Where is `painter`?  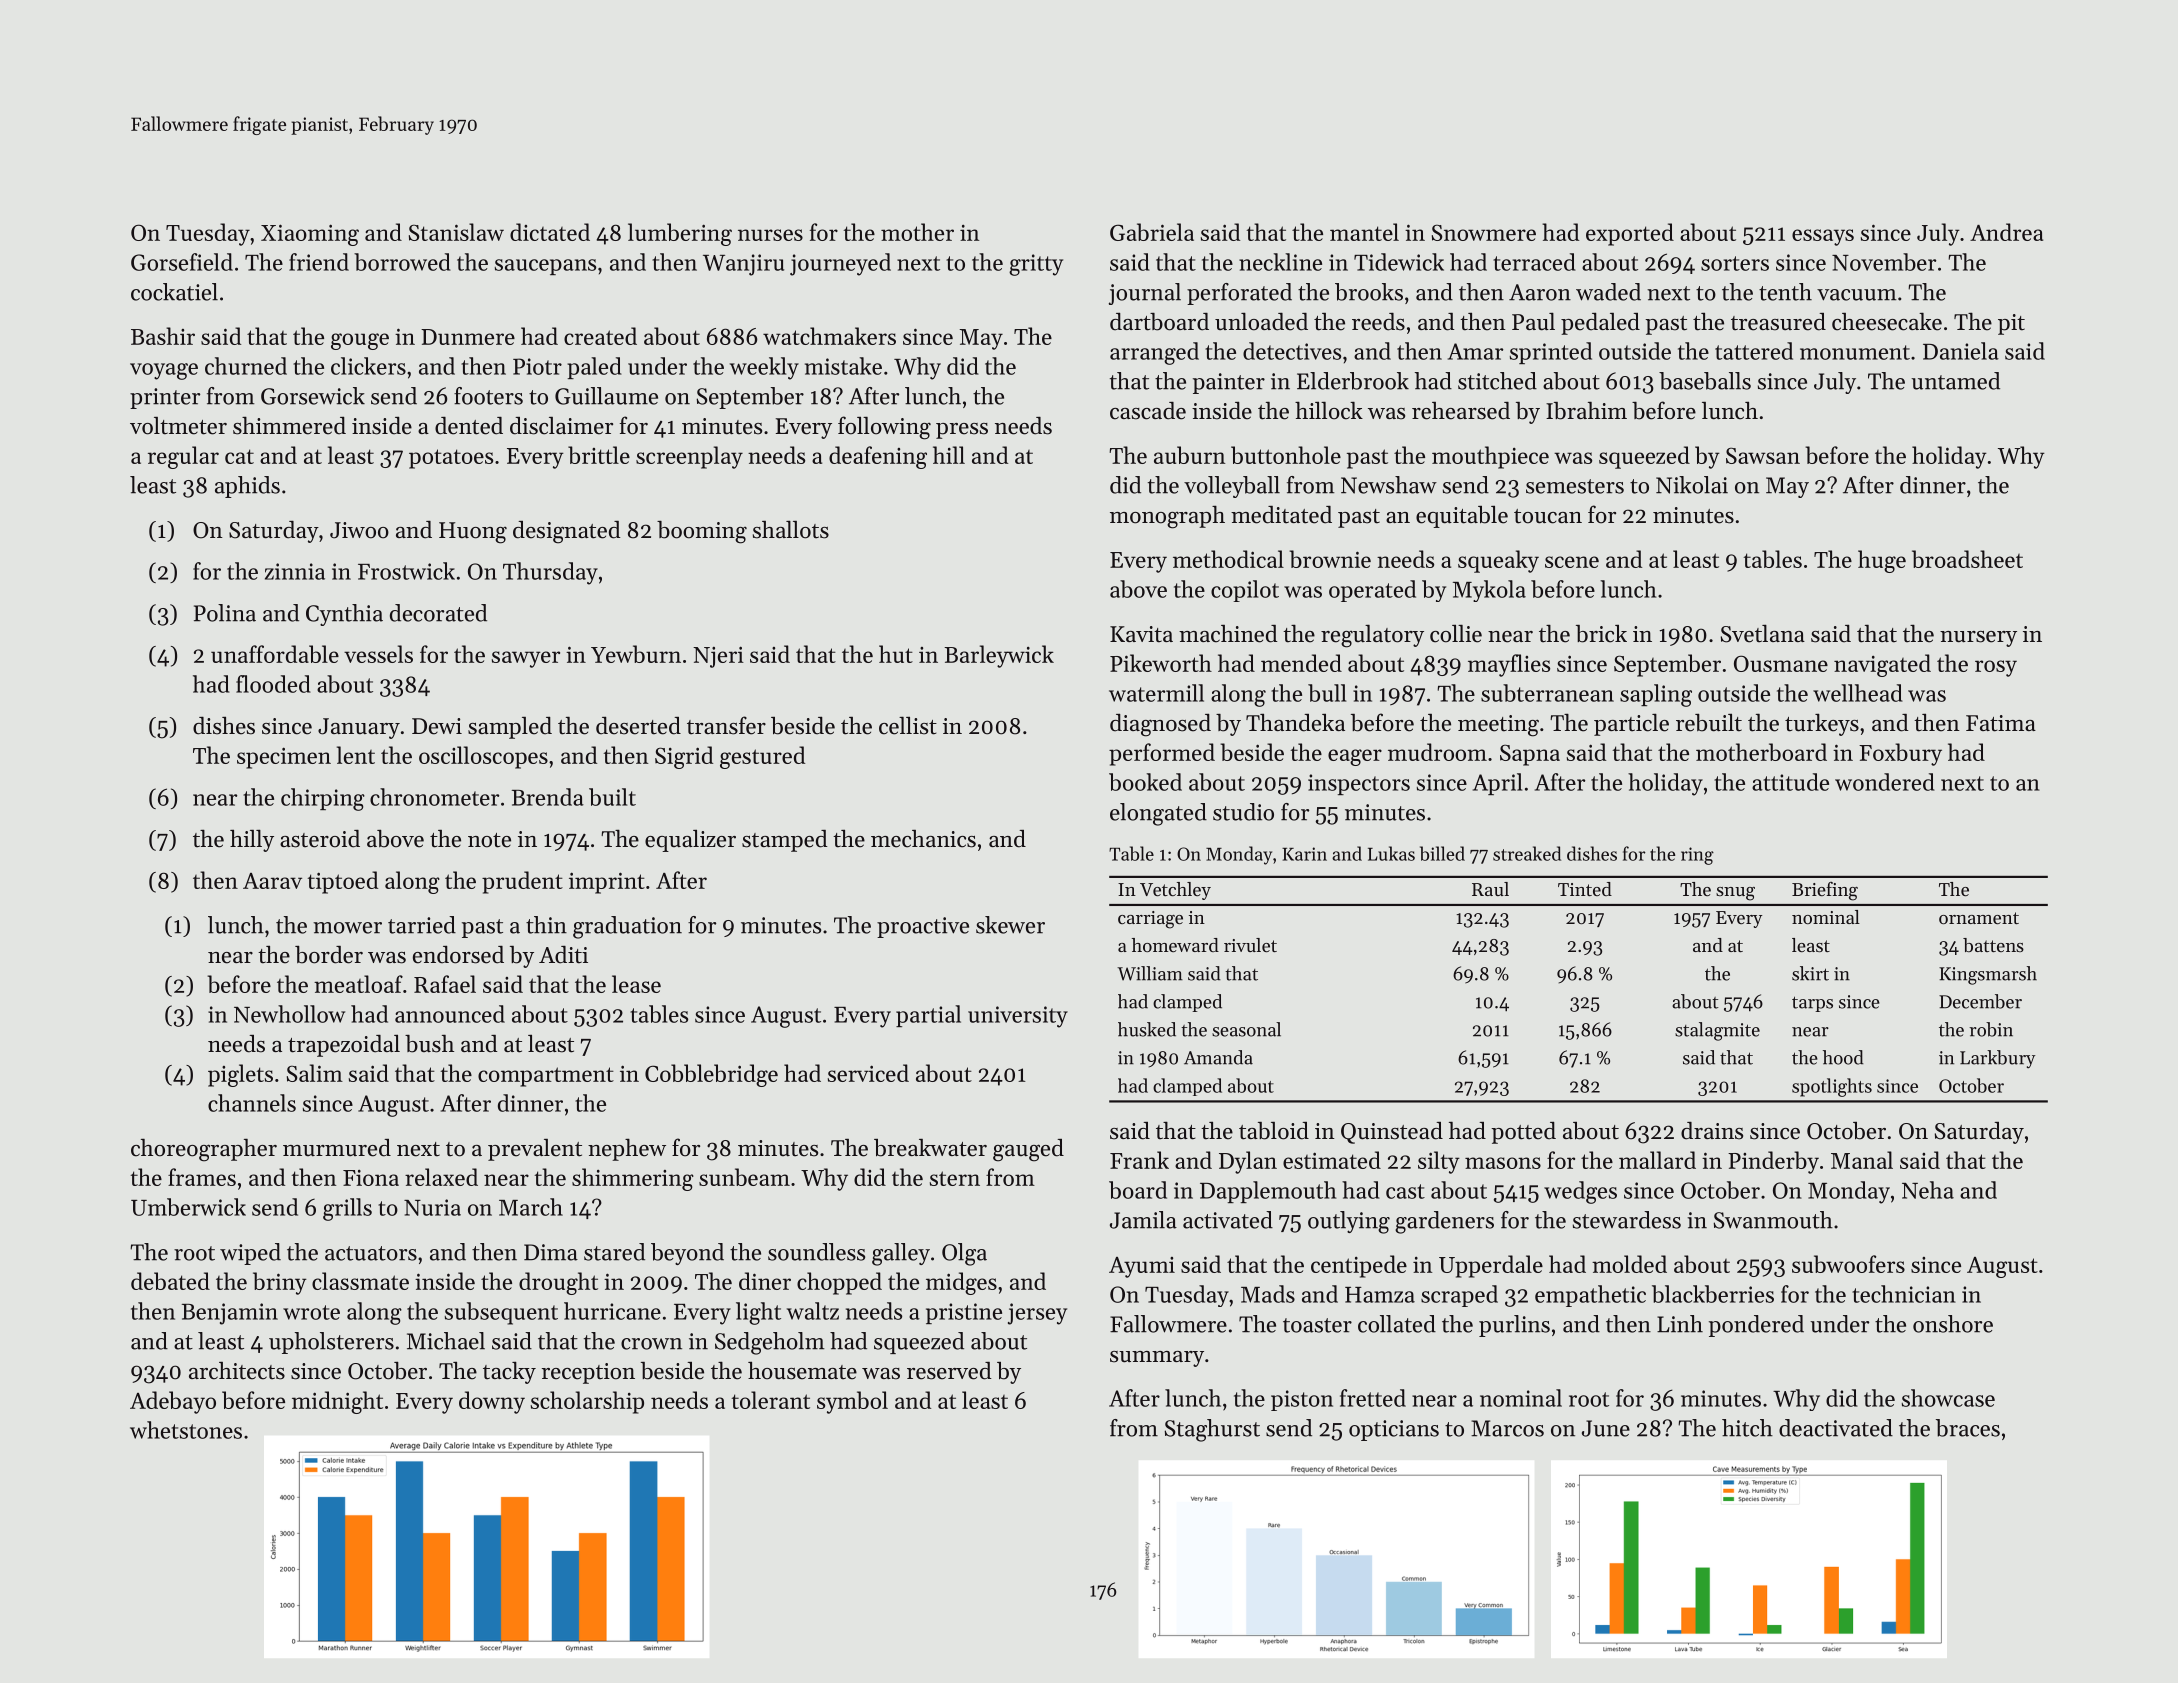
painter is located at coordinates (1229, 383).
